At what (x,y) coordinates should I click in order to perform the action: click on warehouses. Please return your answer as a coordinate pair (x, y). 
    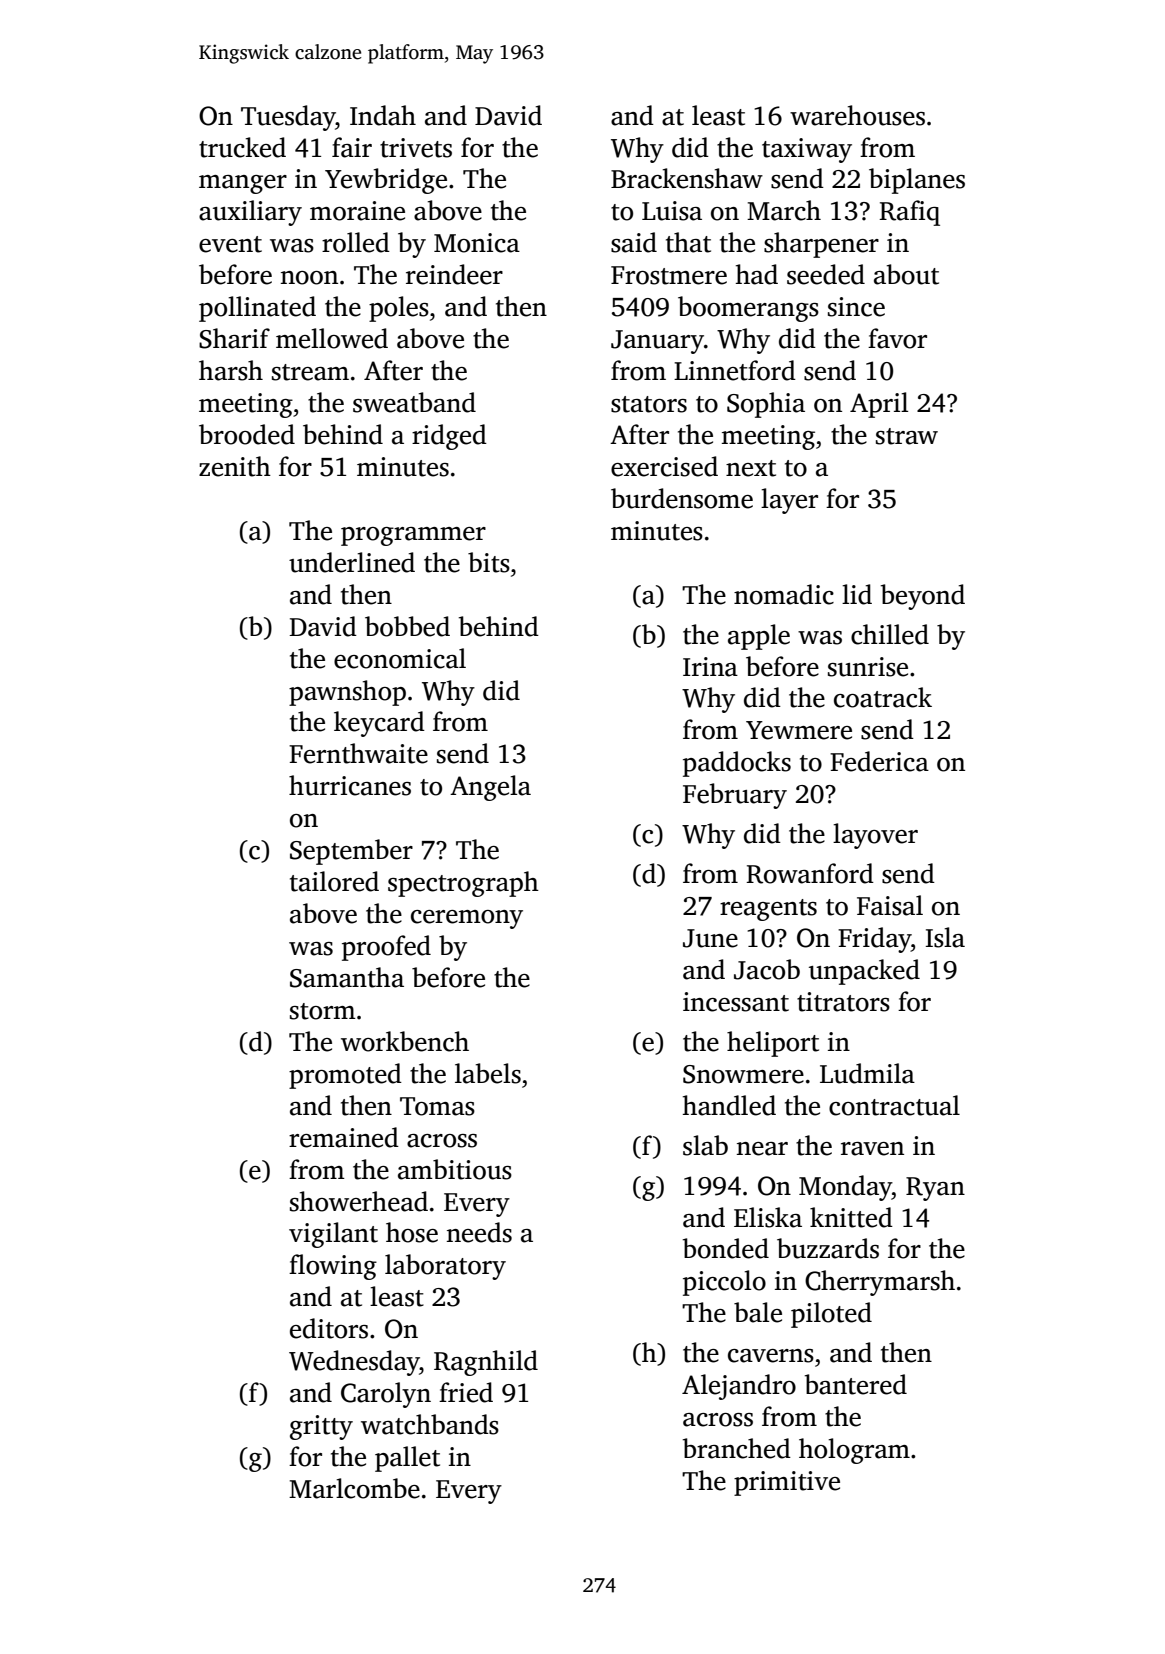
    Looking at the image, I should click on (857, 115).
